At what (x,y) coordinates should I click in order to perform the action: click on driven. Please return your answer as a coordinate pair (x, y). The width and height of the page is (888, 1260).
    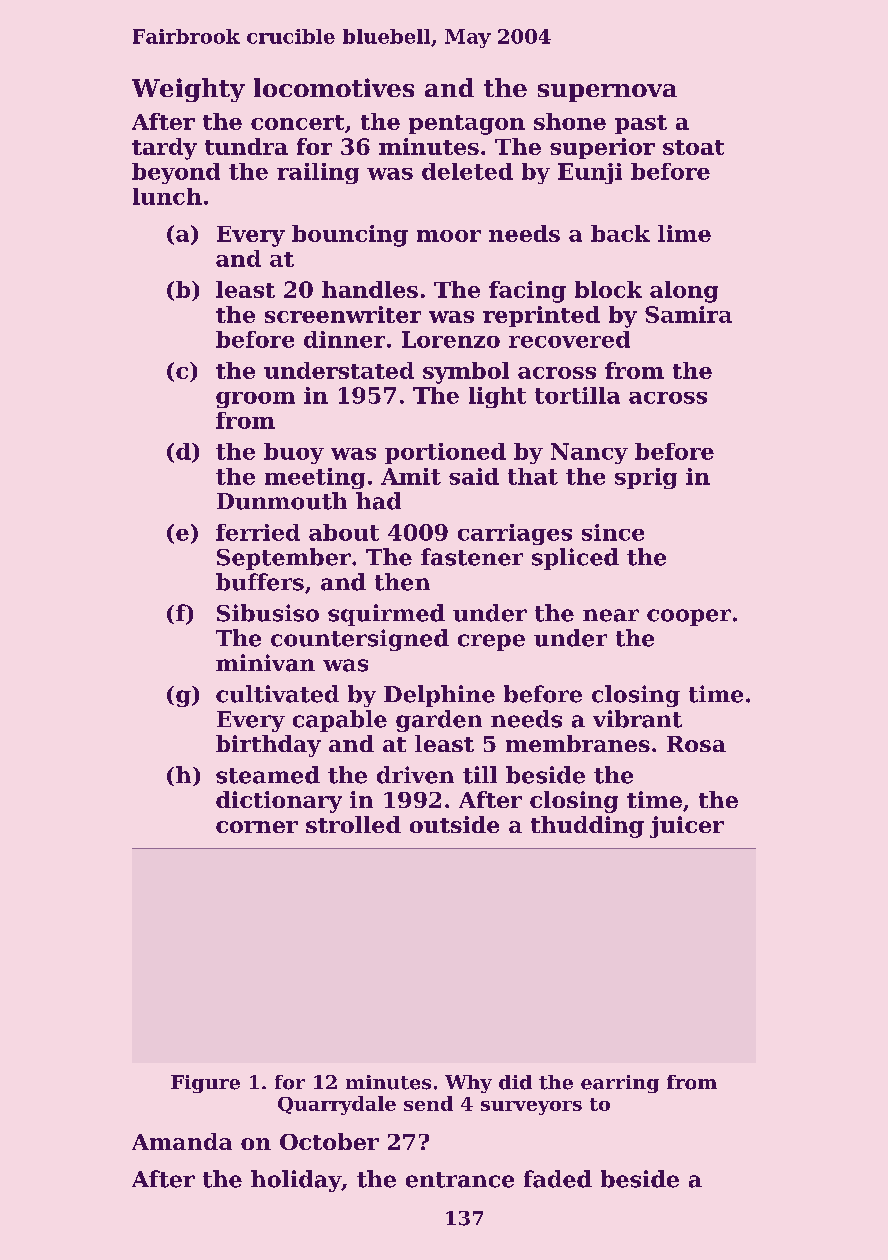
    Looking at the image, I should click on (415, 775).
